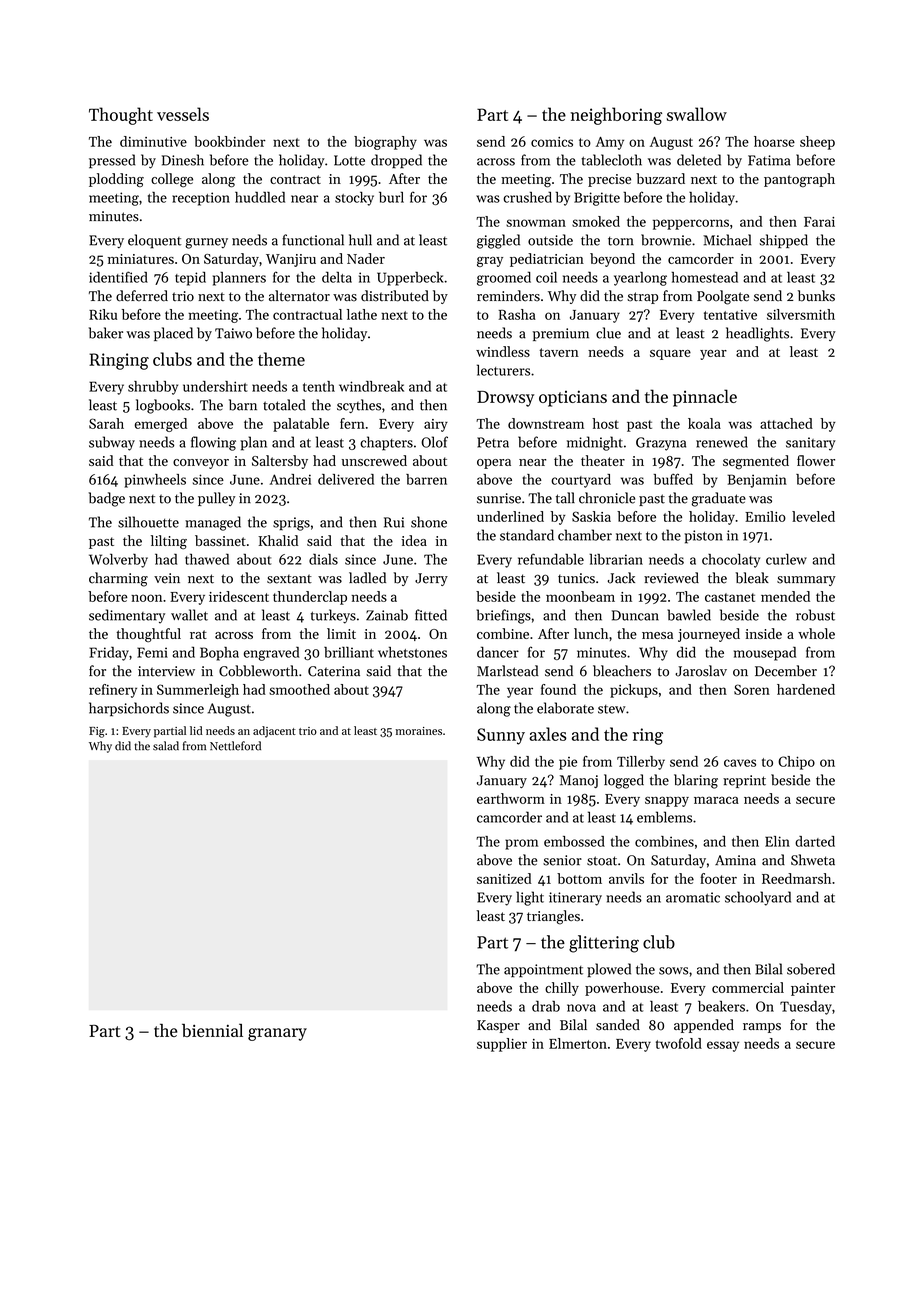  Describe the element at coordinates (419, 731) in the page. I see `moraines` at that location.
